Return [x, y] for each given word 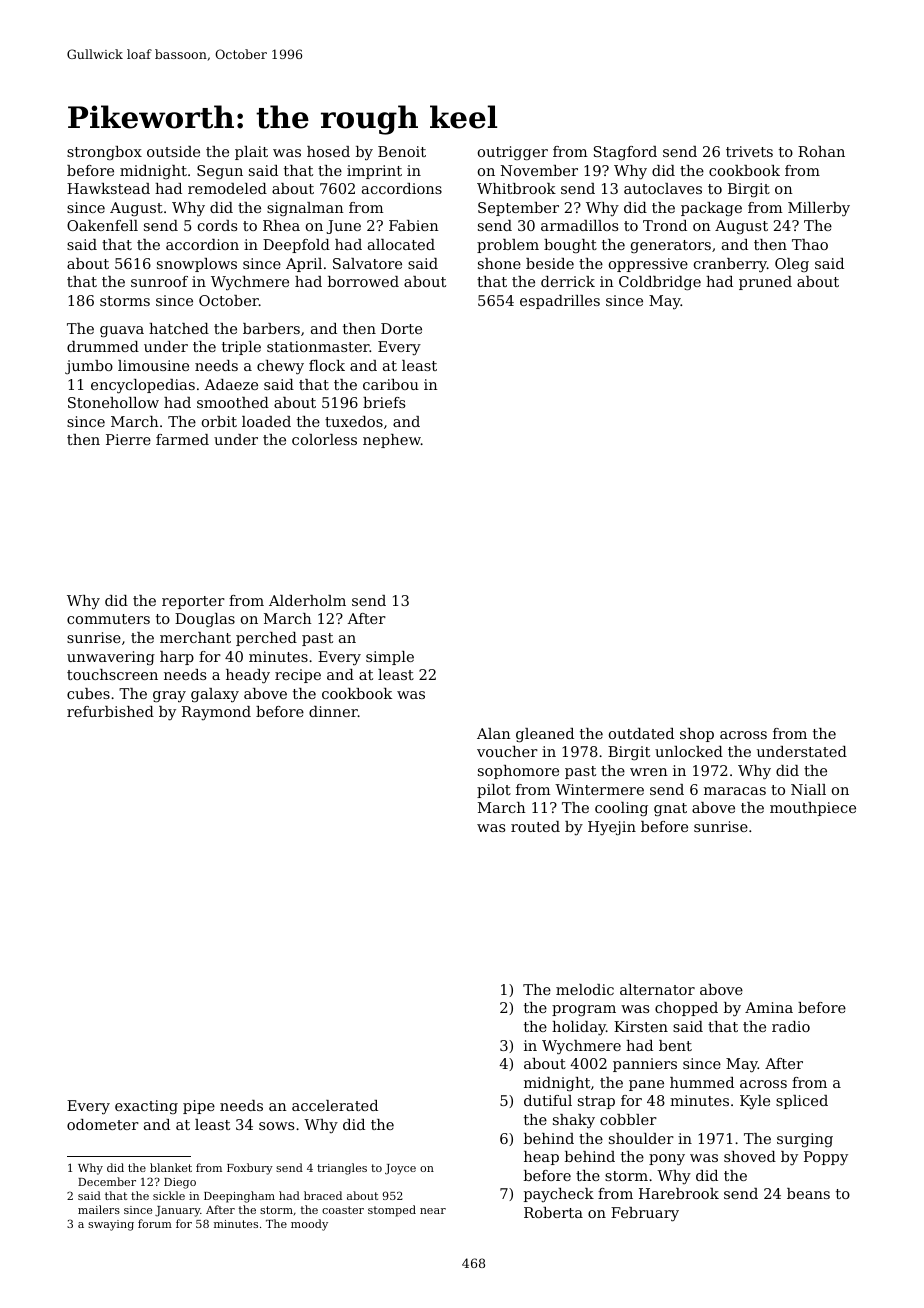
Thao [810, 244]
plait [251, 153]
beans [808, 1193]
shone [499, 263]
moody [309, 1225]
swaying [111, 1225]
